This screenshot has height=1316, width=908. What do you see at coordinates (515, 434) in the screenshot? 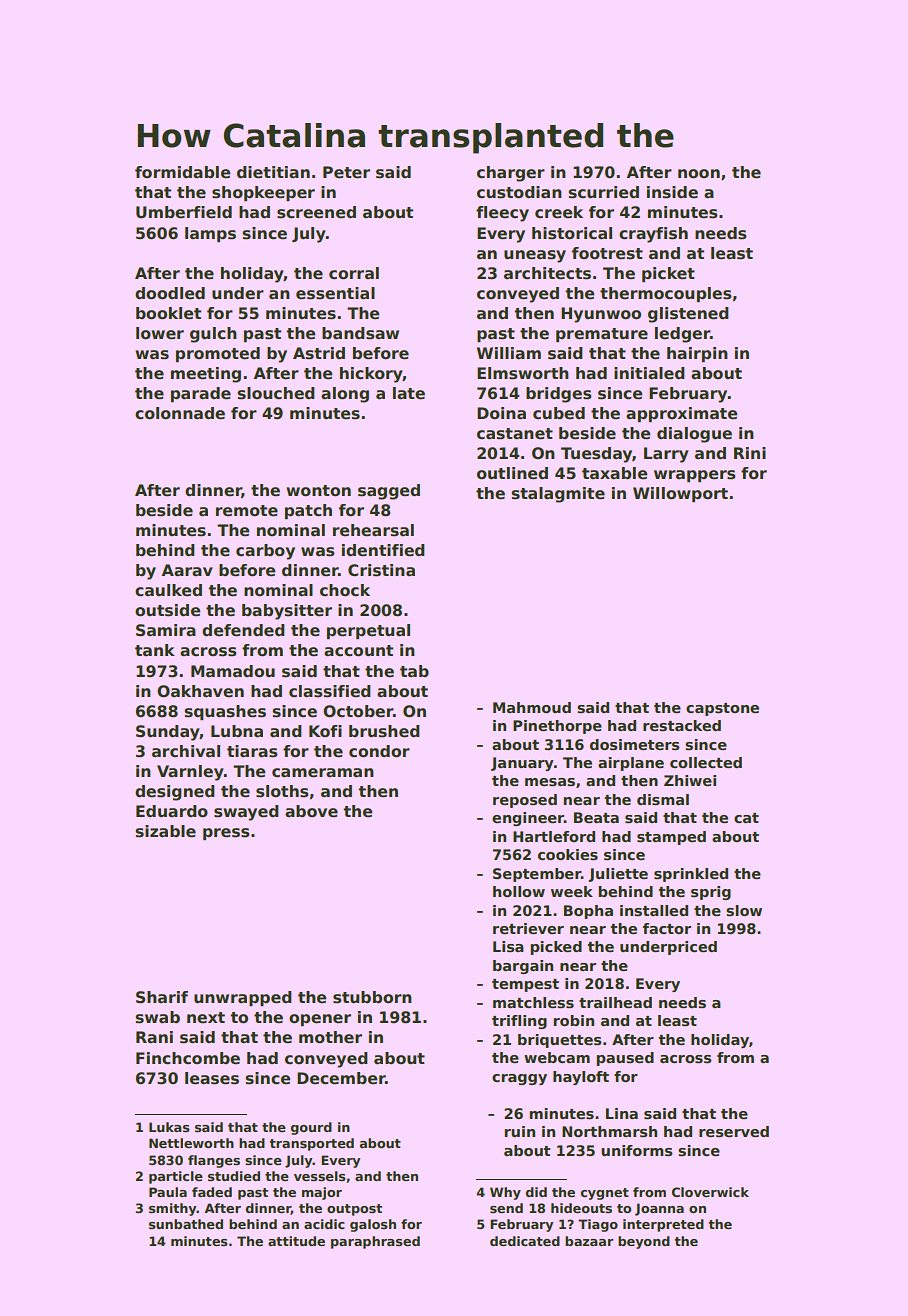
I see `castanet` at bounding box center [515, 434].
